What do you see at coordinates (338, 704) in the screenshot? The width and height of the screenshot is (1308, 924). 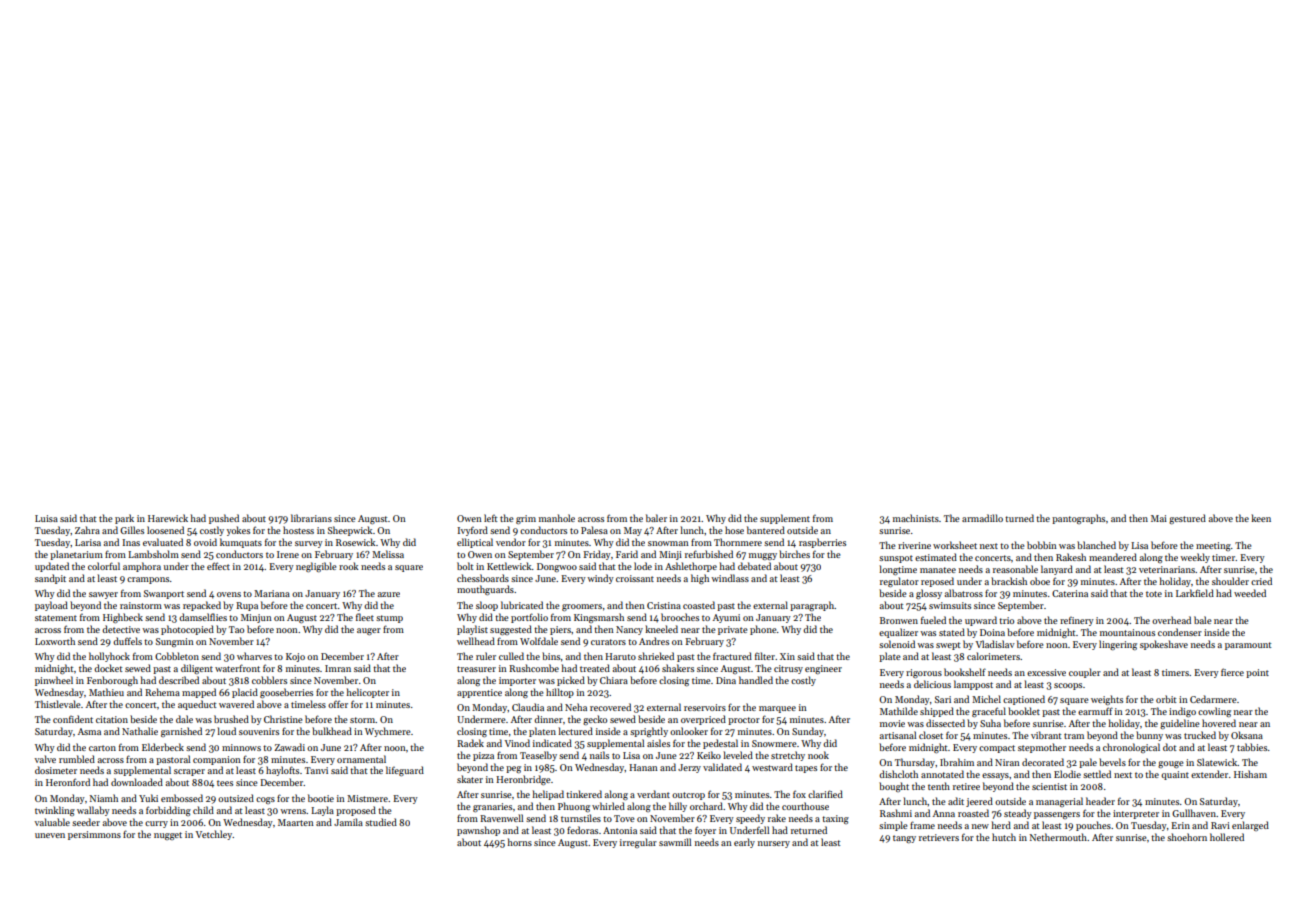 I see `offer` at bounding box center [338, 704].
